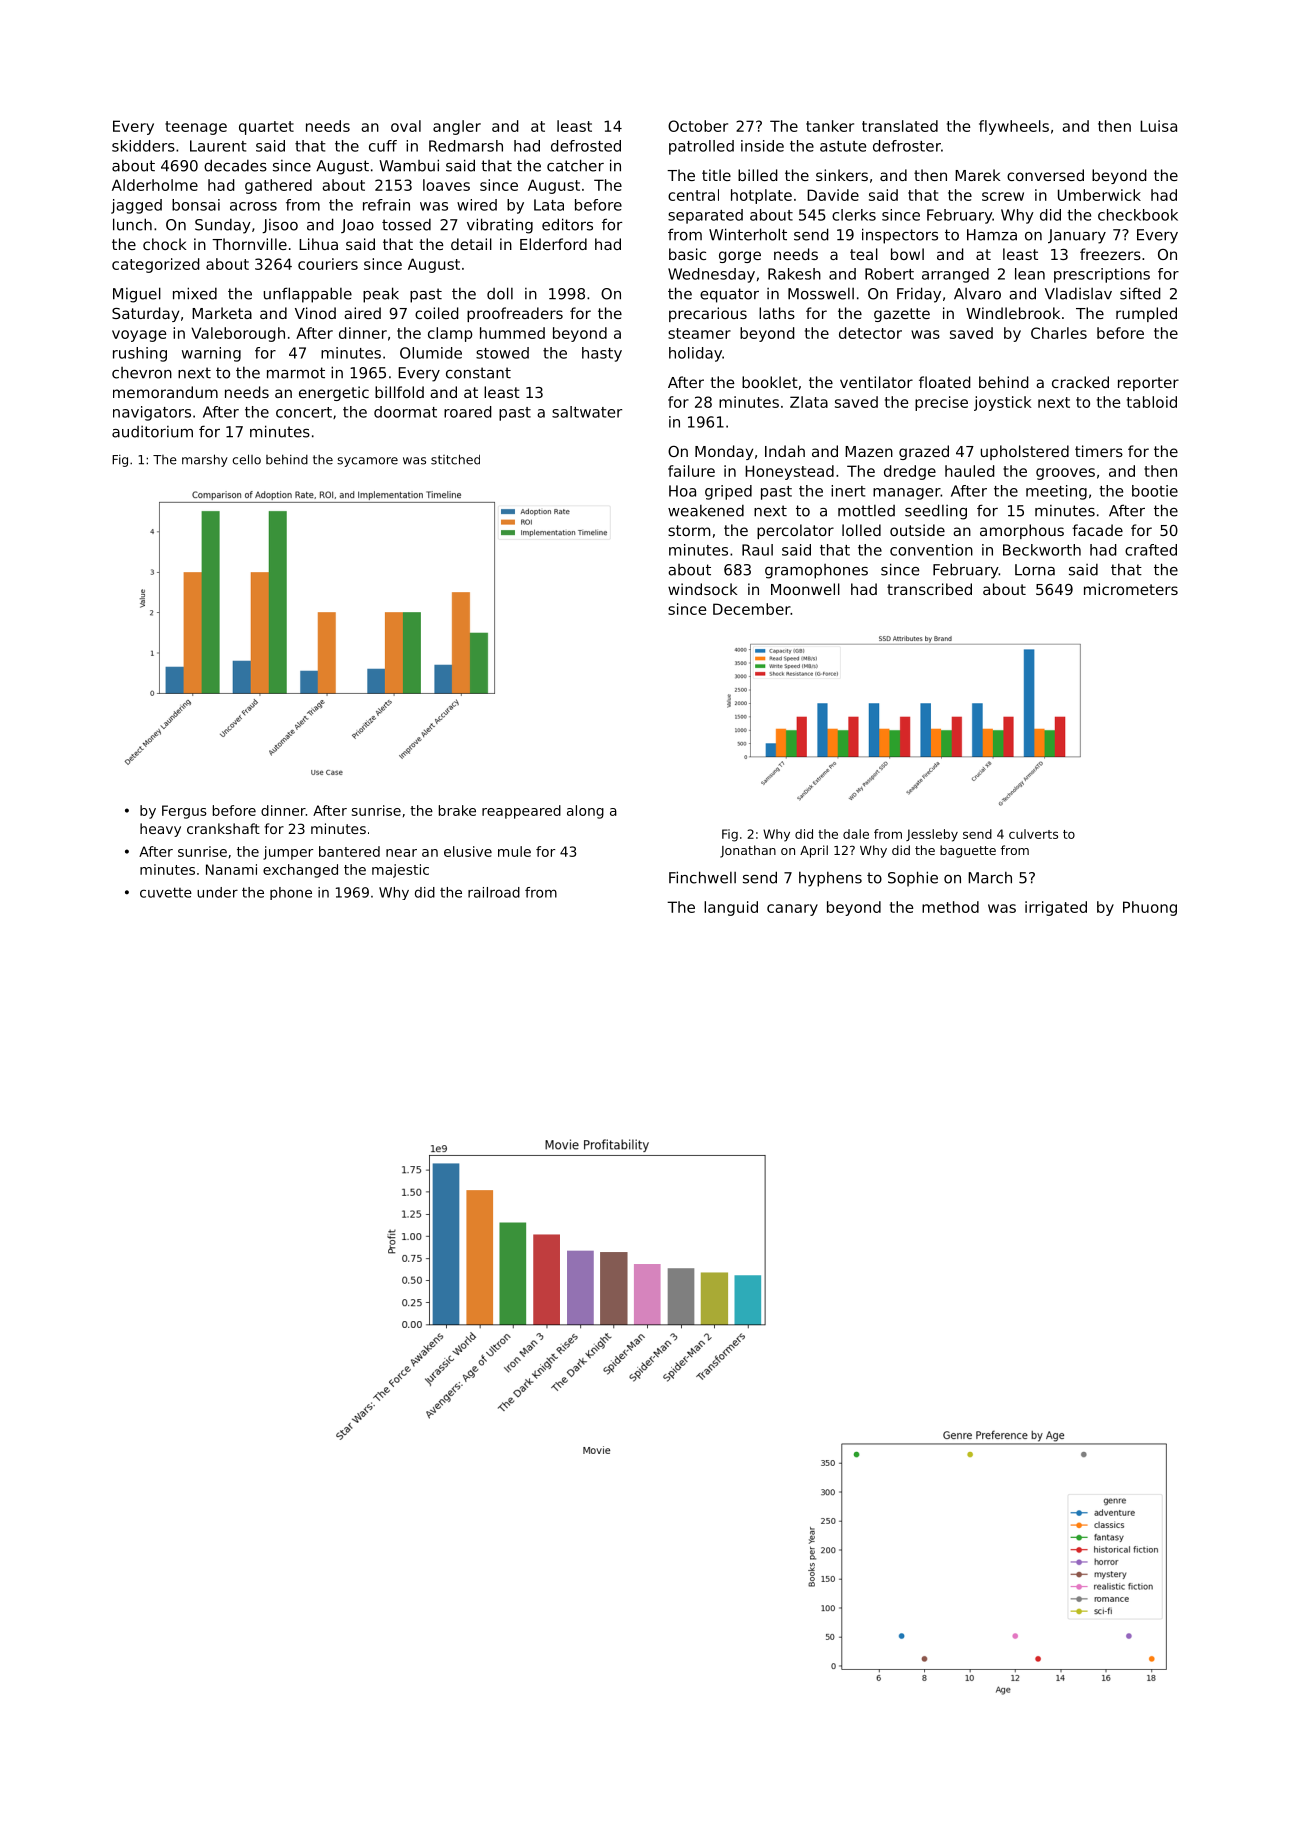 The image size is (1290, 1824). Describe the element at coordinates (586, 146) in the screenshot. I see `defrosted` at that location.
